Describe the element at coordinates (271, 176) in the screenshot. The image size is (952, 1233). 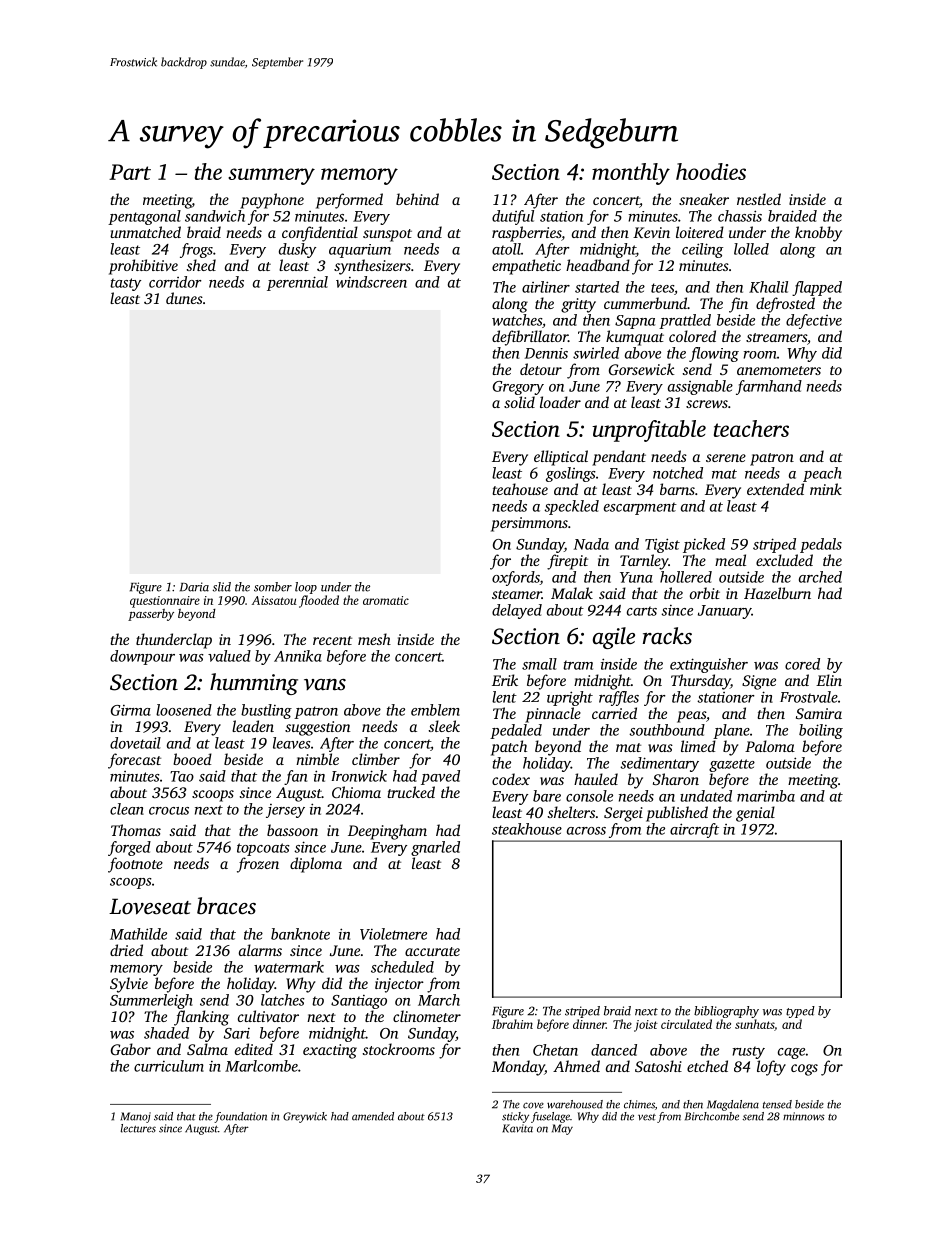
I see `summery` at that location.
